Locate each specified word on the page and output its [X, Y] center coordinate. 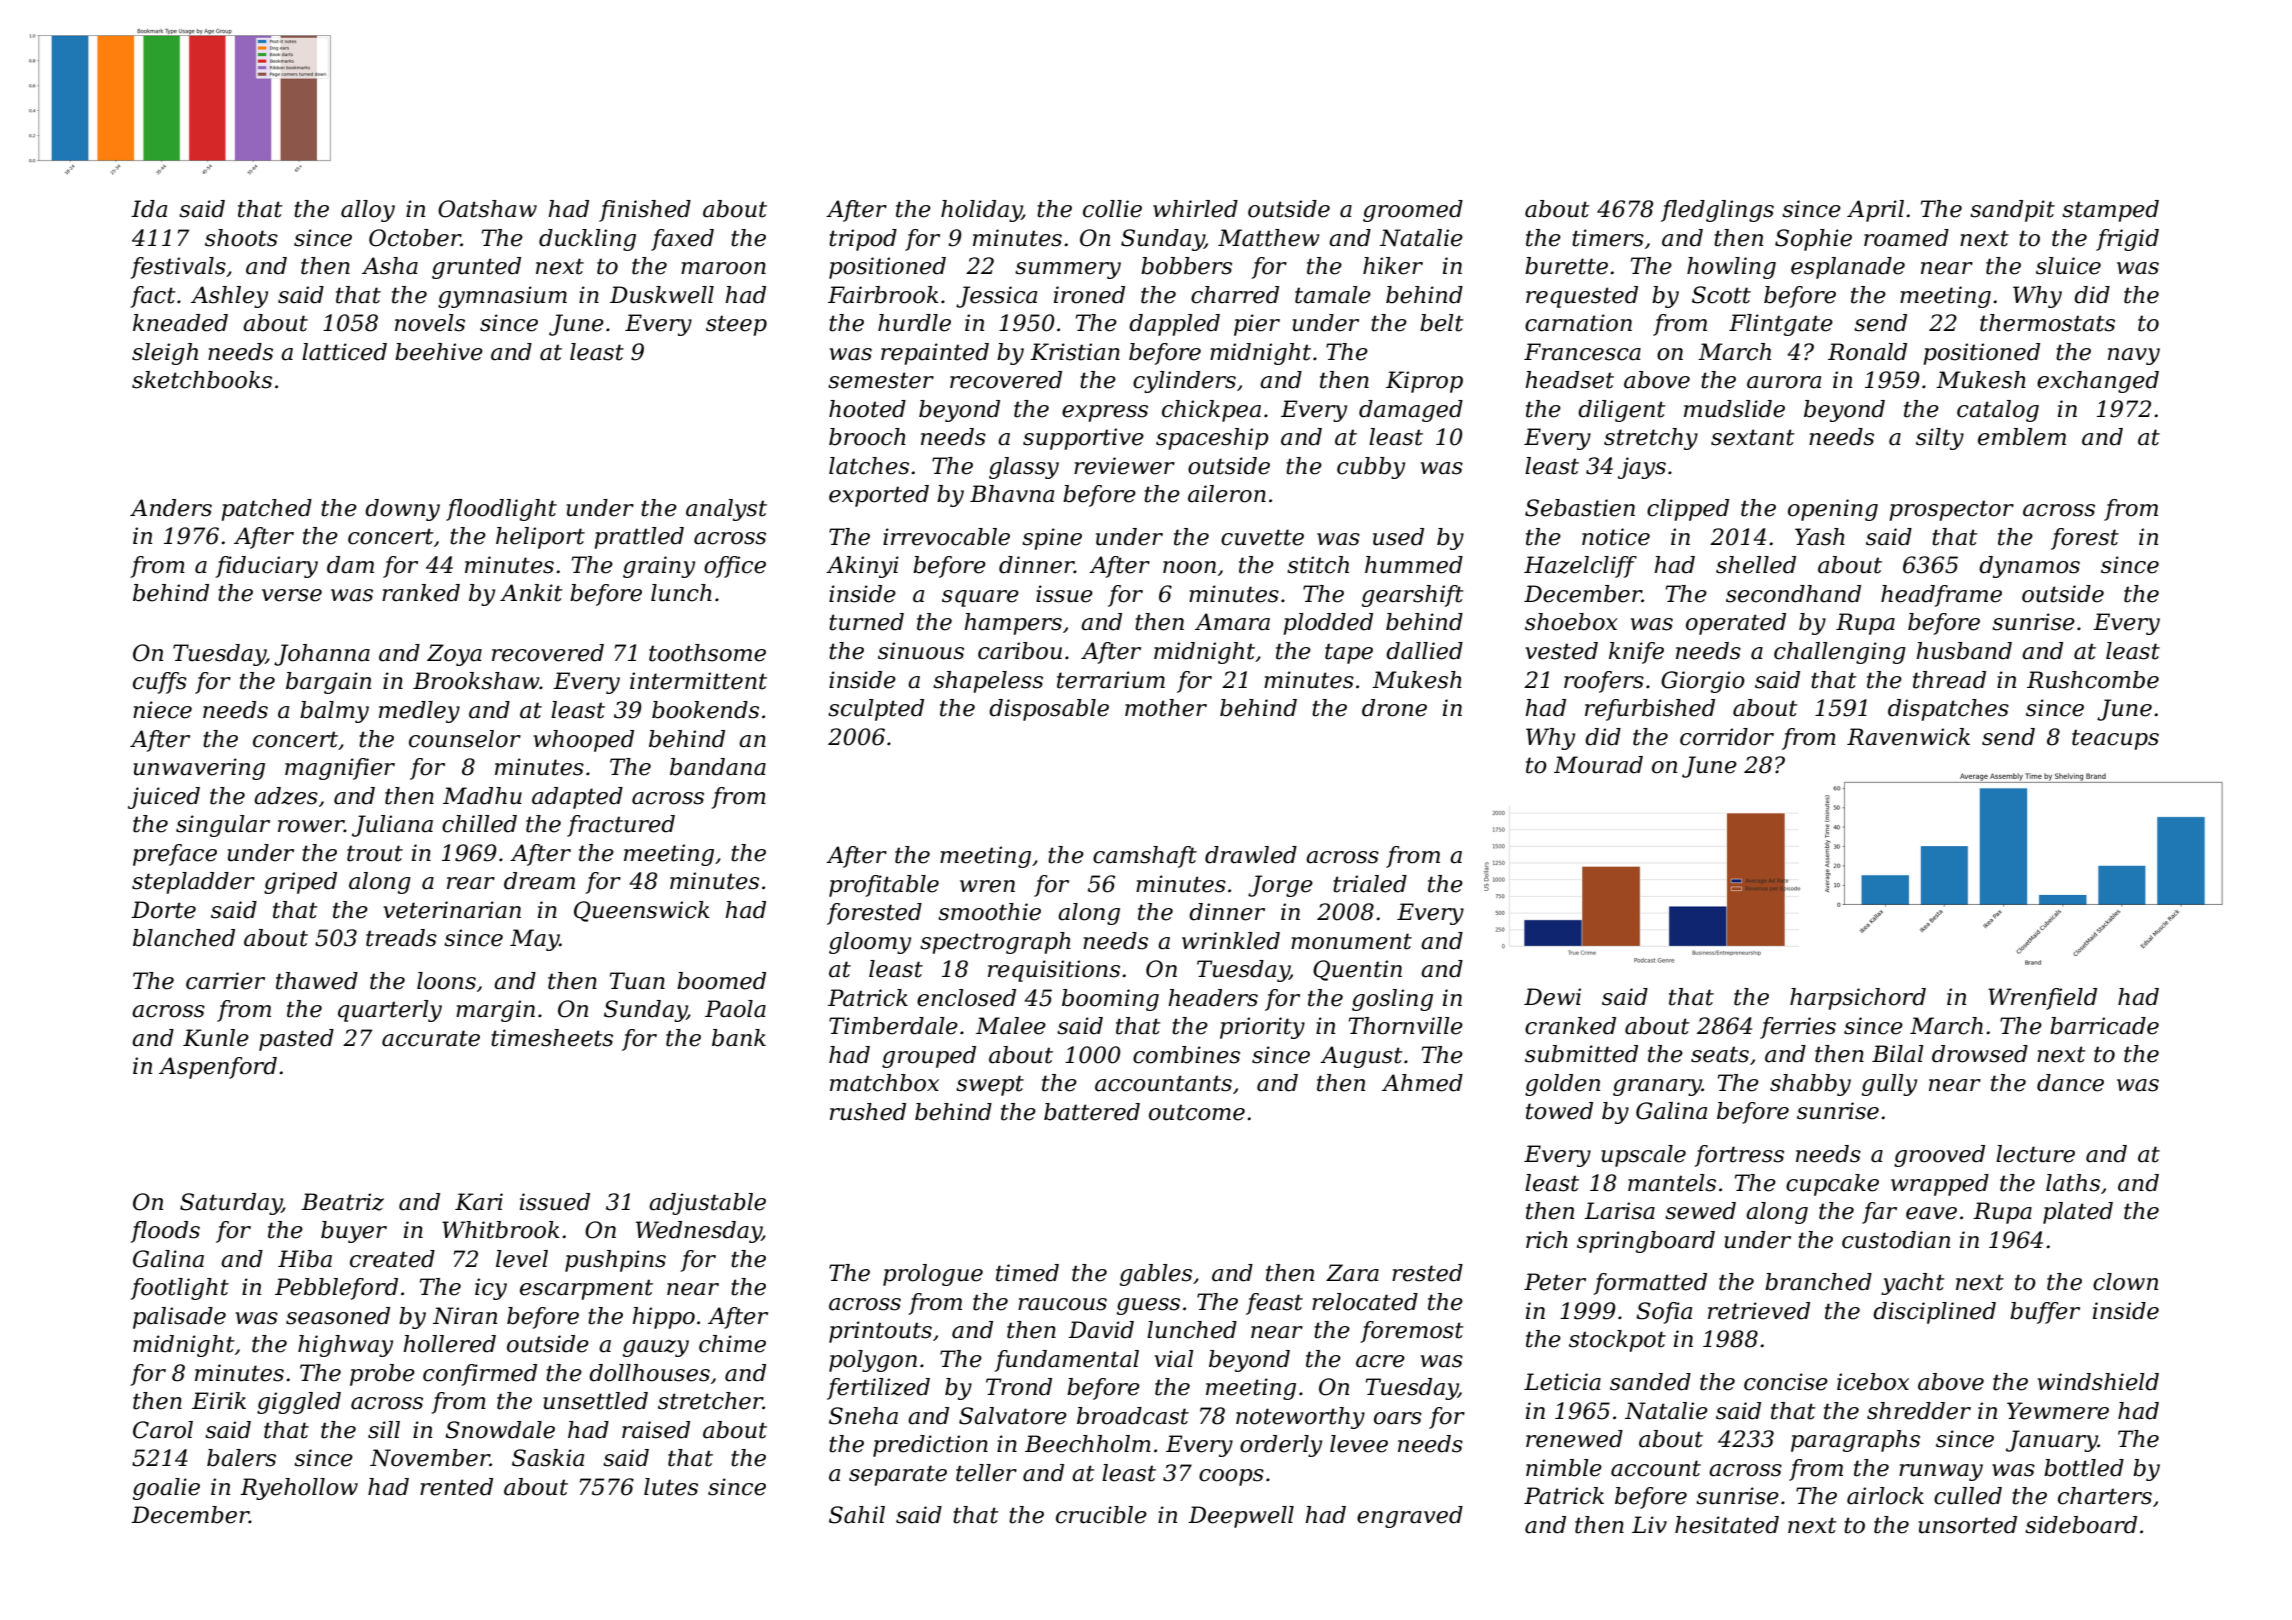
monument [1351, 941]
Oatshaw [487, 209]
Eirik [219, 1400]
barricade [2104, 1026]
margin [495, 1011]
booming [1110, 1000]
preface [175, 855]
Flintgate [1781, 325]
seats [1720, 1054]
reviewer [1124, 466]
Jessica [996, 297]
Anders [171, 508]
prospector [1952, 510]
